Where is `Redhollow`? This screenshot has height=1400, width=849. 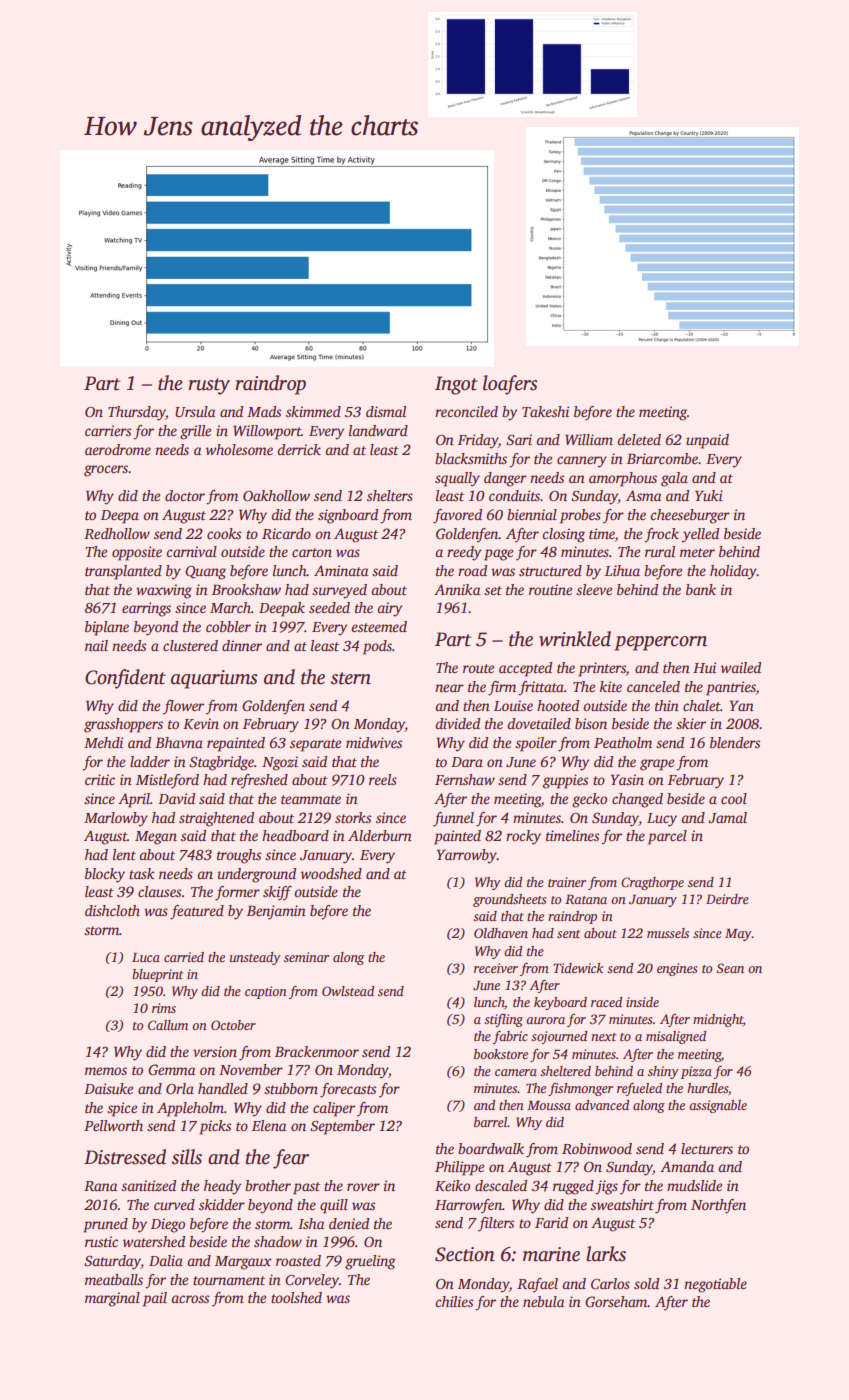
Redhollow is located at coordinates (117, 533).
